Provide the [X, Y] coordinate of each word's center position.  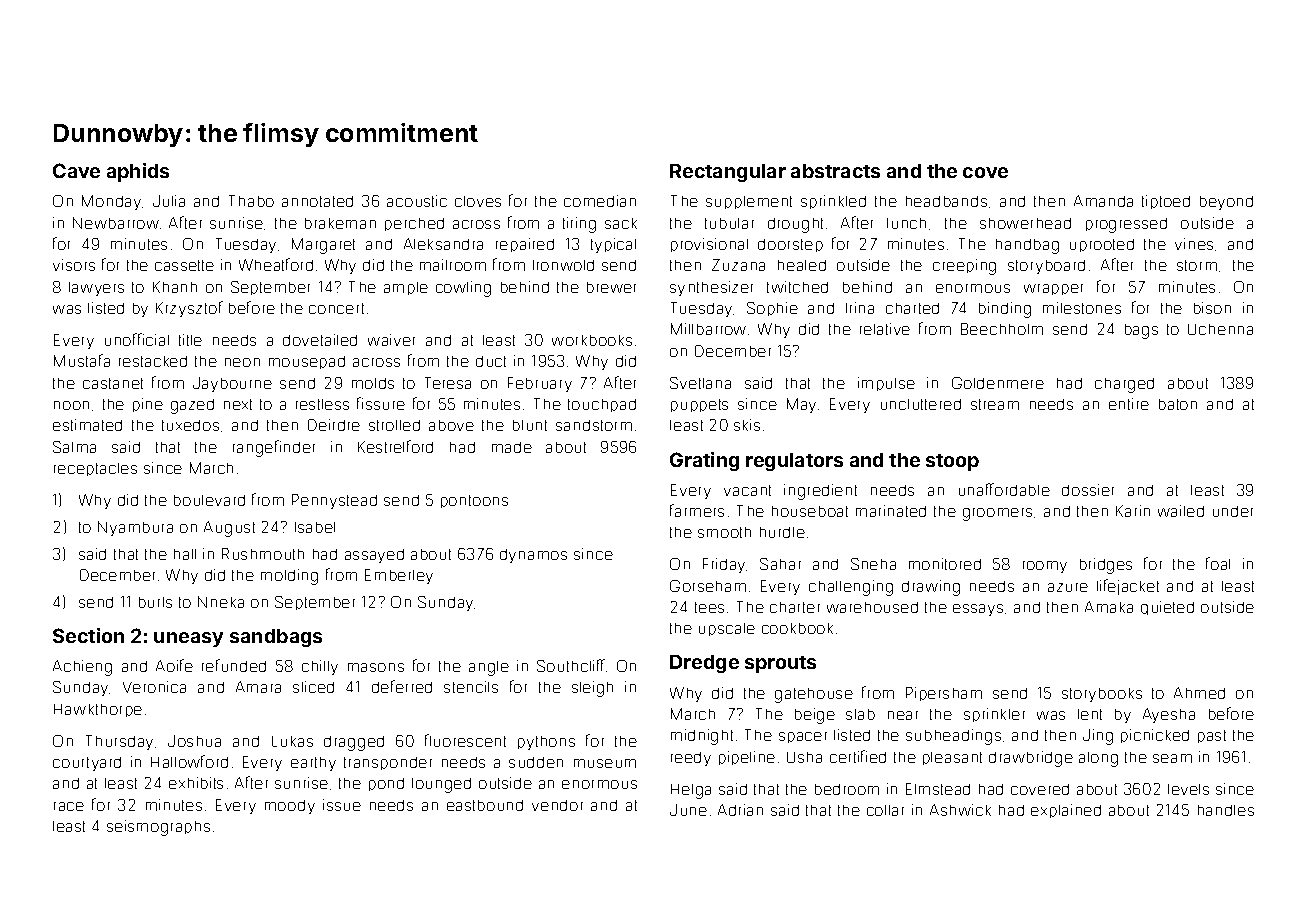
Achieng [82, 668]
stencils [471, 687]
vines [1194, 244]
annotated [317, 201]
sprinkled [833, 202]
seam [1172, 758]
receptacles [95, 469]
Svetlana [700, 383]
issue [342, 805]
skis [747, 425]
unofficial [137, 339]
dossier [1088, 490]
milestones [1082, 308]
